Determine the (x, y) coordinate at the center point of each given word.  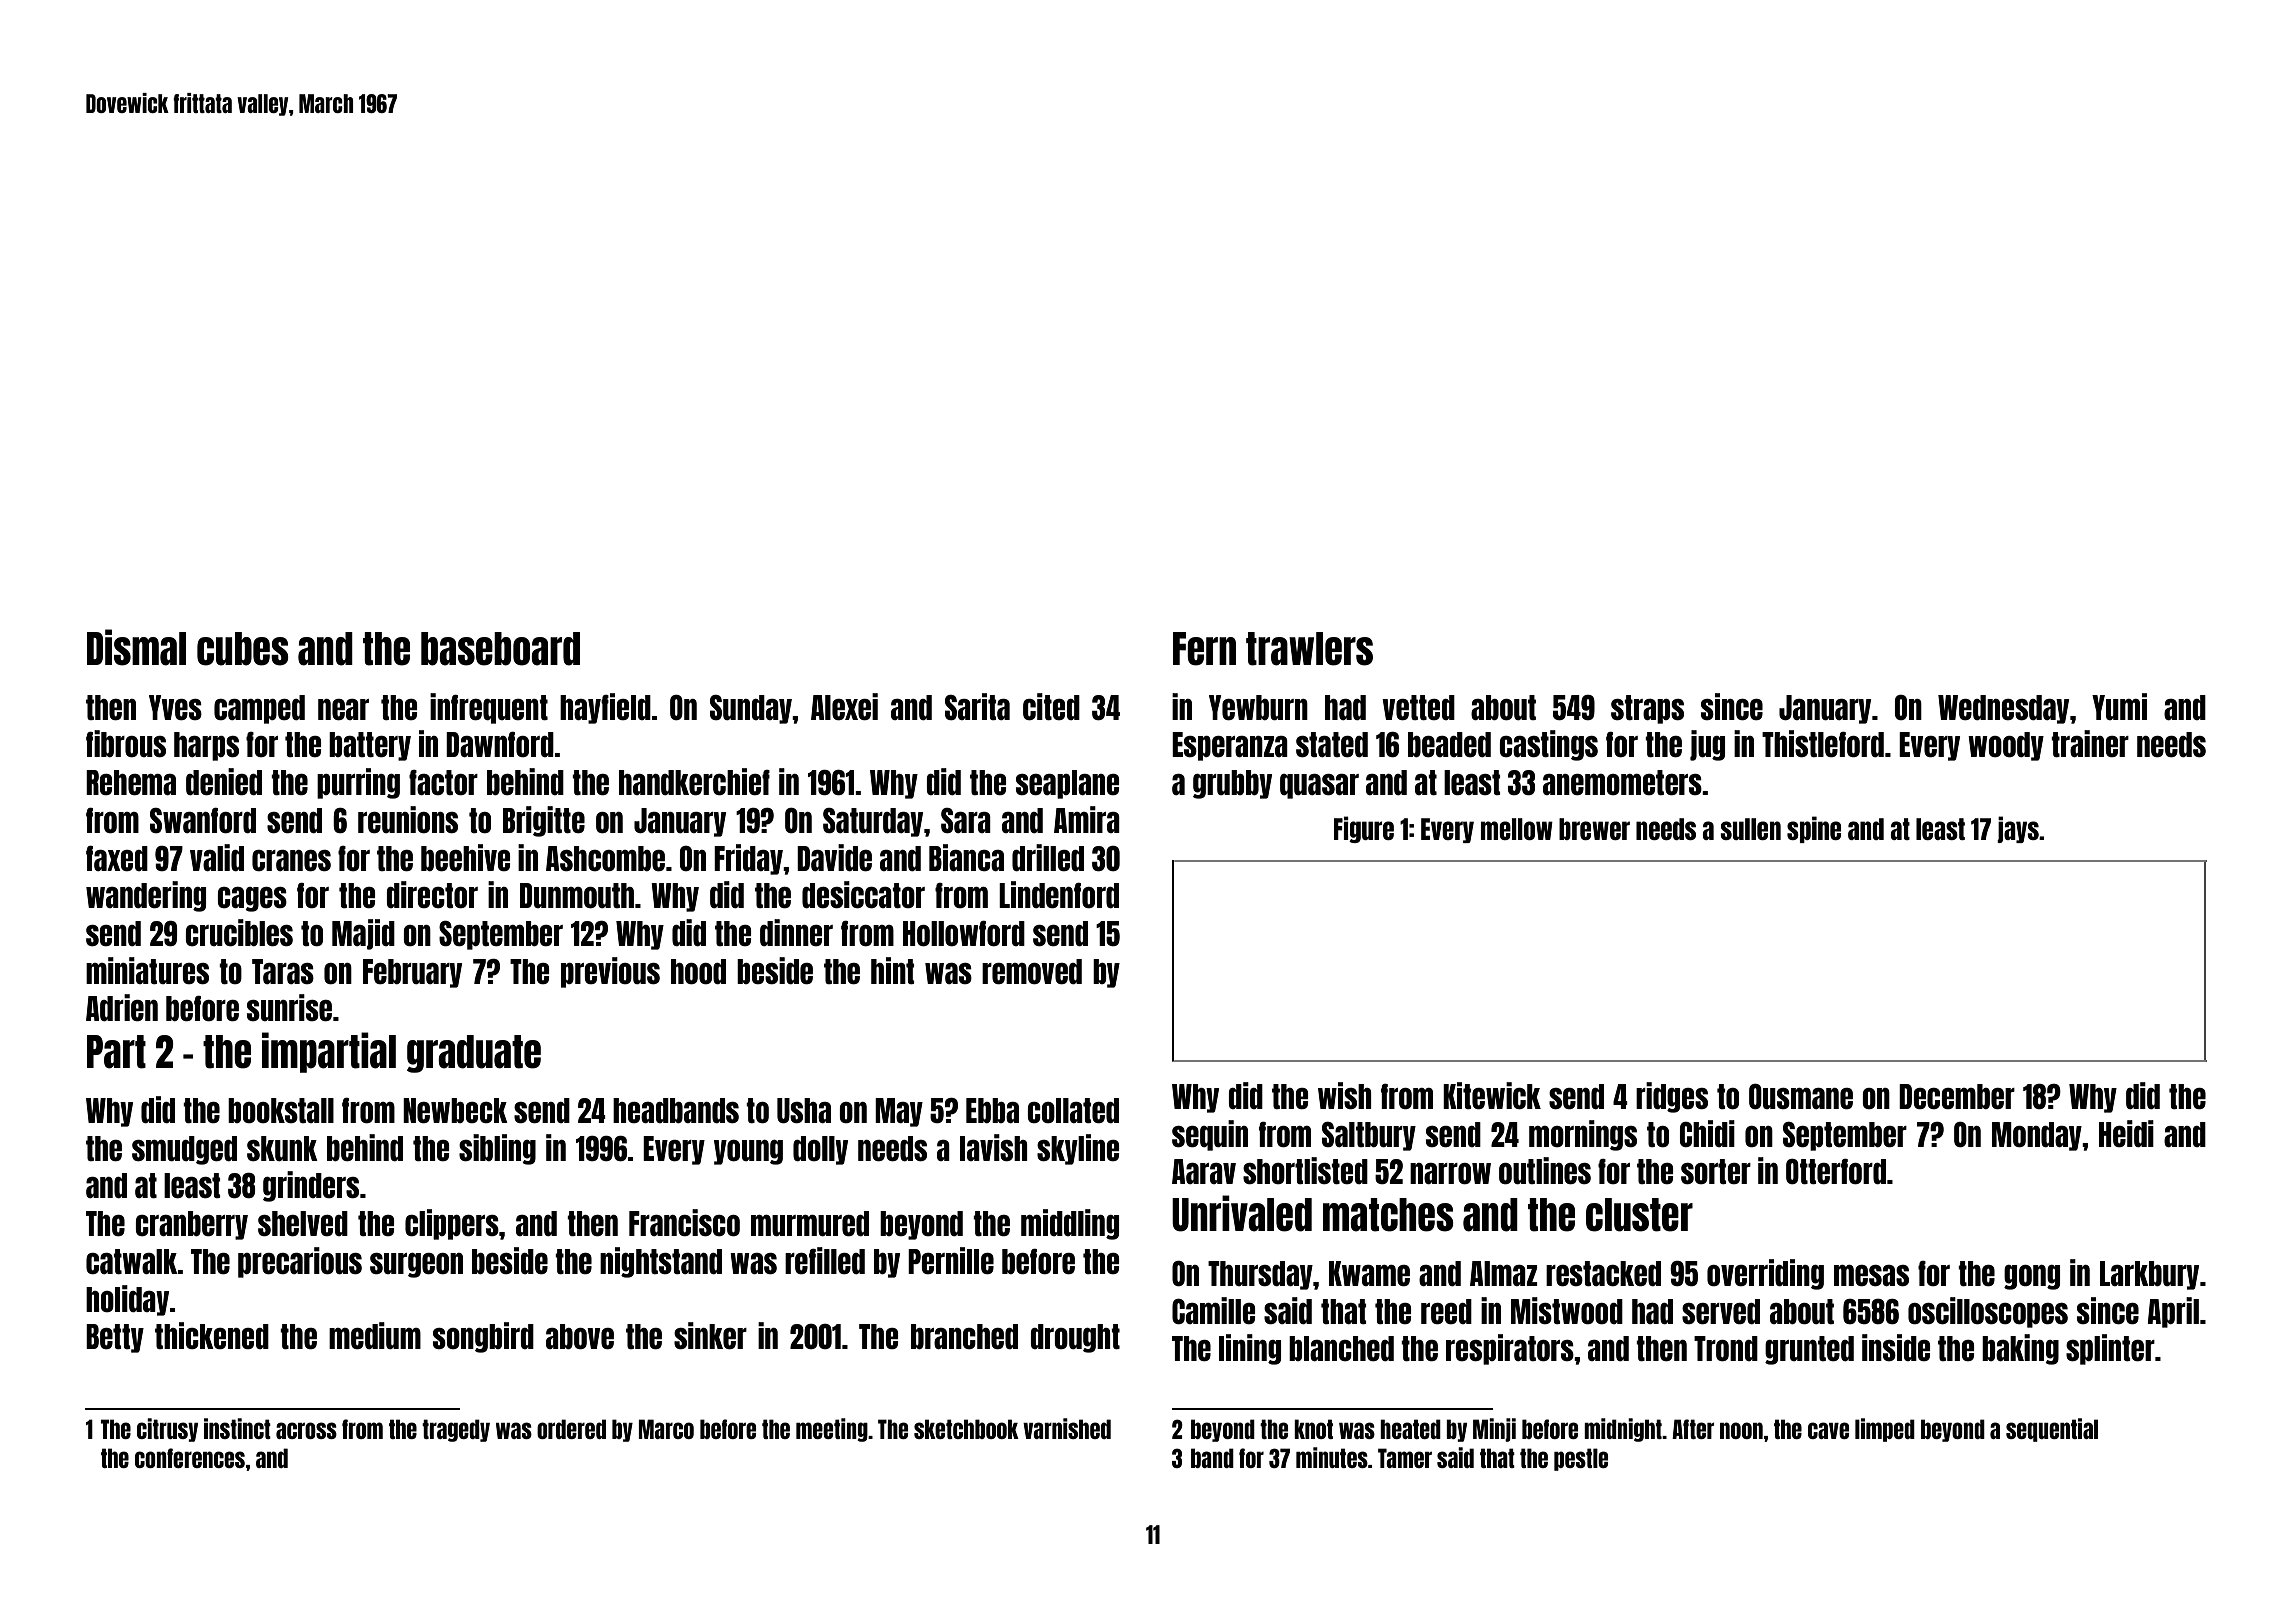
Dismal (136, 647)
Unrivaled (1242, 1213)
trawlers (1309, 649)
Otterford (1836, 1171)
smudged (184, 1150)
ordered (571, 1429)
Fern (1204, 649)
